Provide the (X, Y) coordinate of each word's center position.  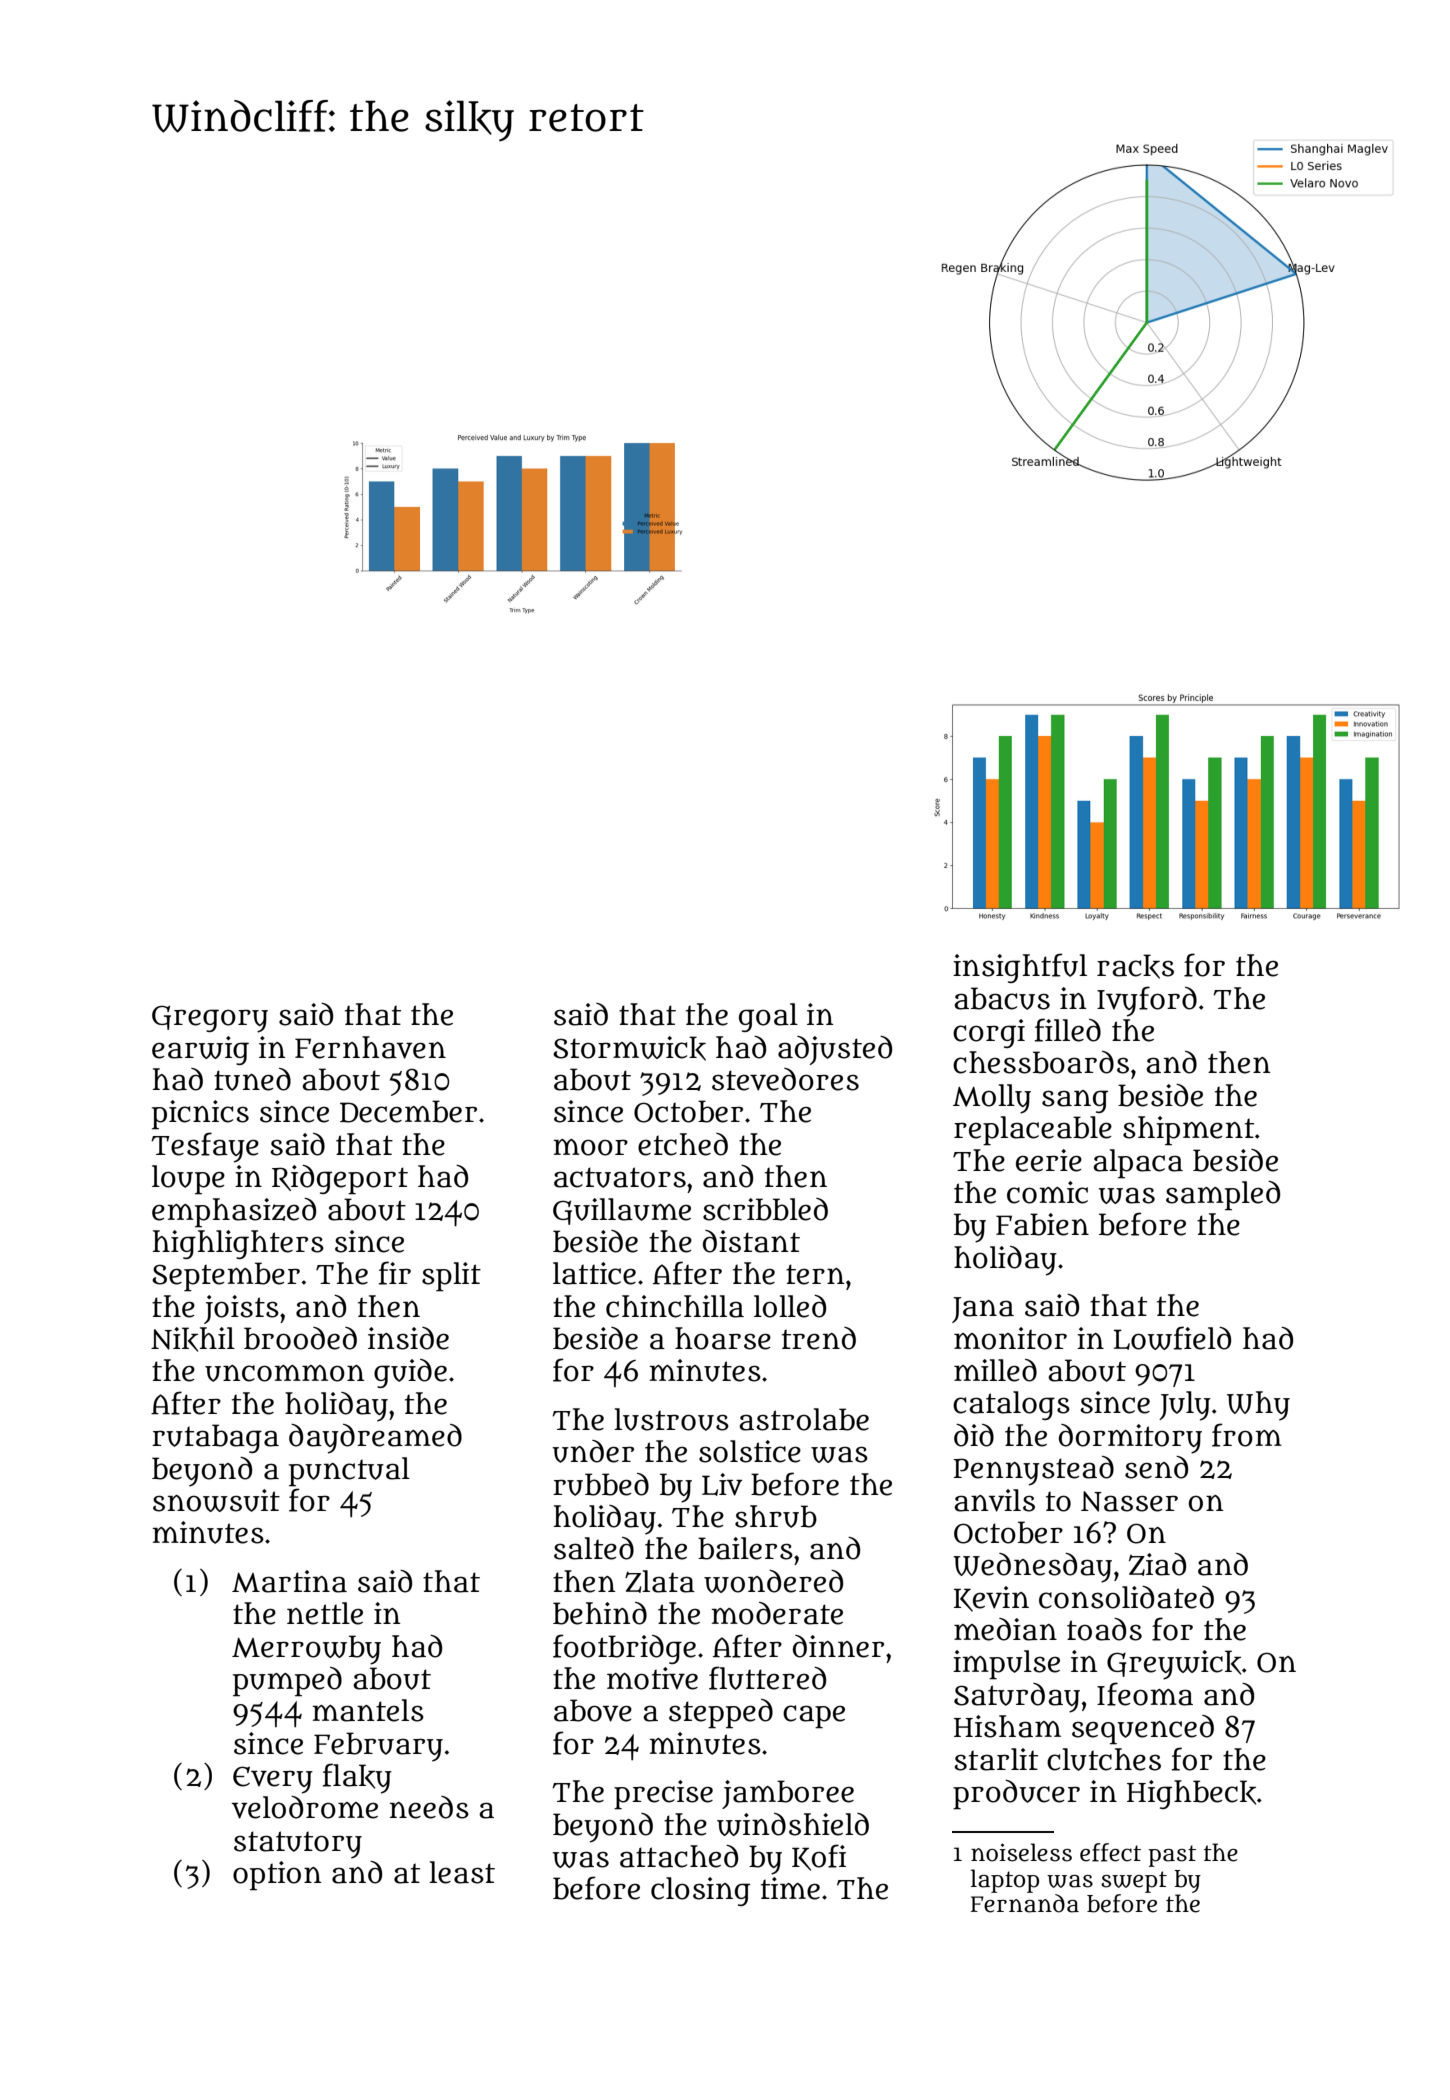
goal (768, 1017)
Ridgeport (340, 1180)
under (593, 1451)
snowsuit (216, 1500)
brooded (300, 1338)
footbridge (624, 1649)
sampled (1223, 1196)
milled (995, 1370)
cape (814, 1717)
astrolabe (804, 1419)
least (462, 1872)
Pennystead (1034, 1471)
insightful (1020, 968)
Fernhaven (370, 1047)
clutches (1104, 1759)
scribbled (765, 1209)
